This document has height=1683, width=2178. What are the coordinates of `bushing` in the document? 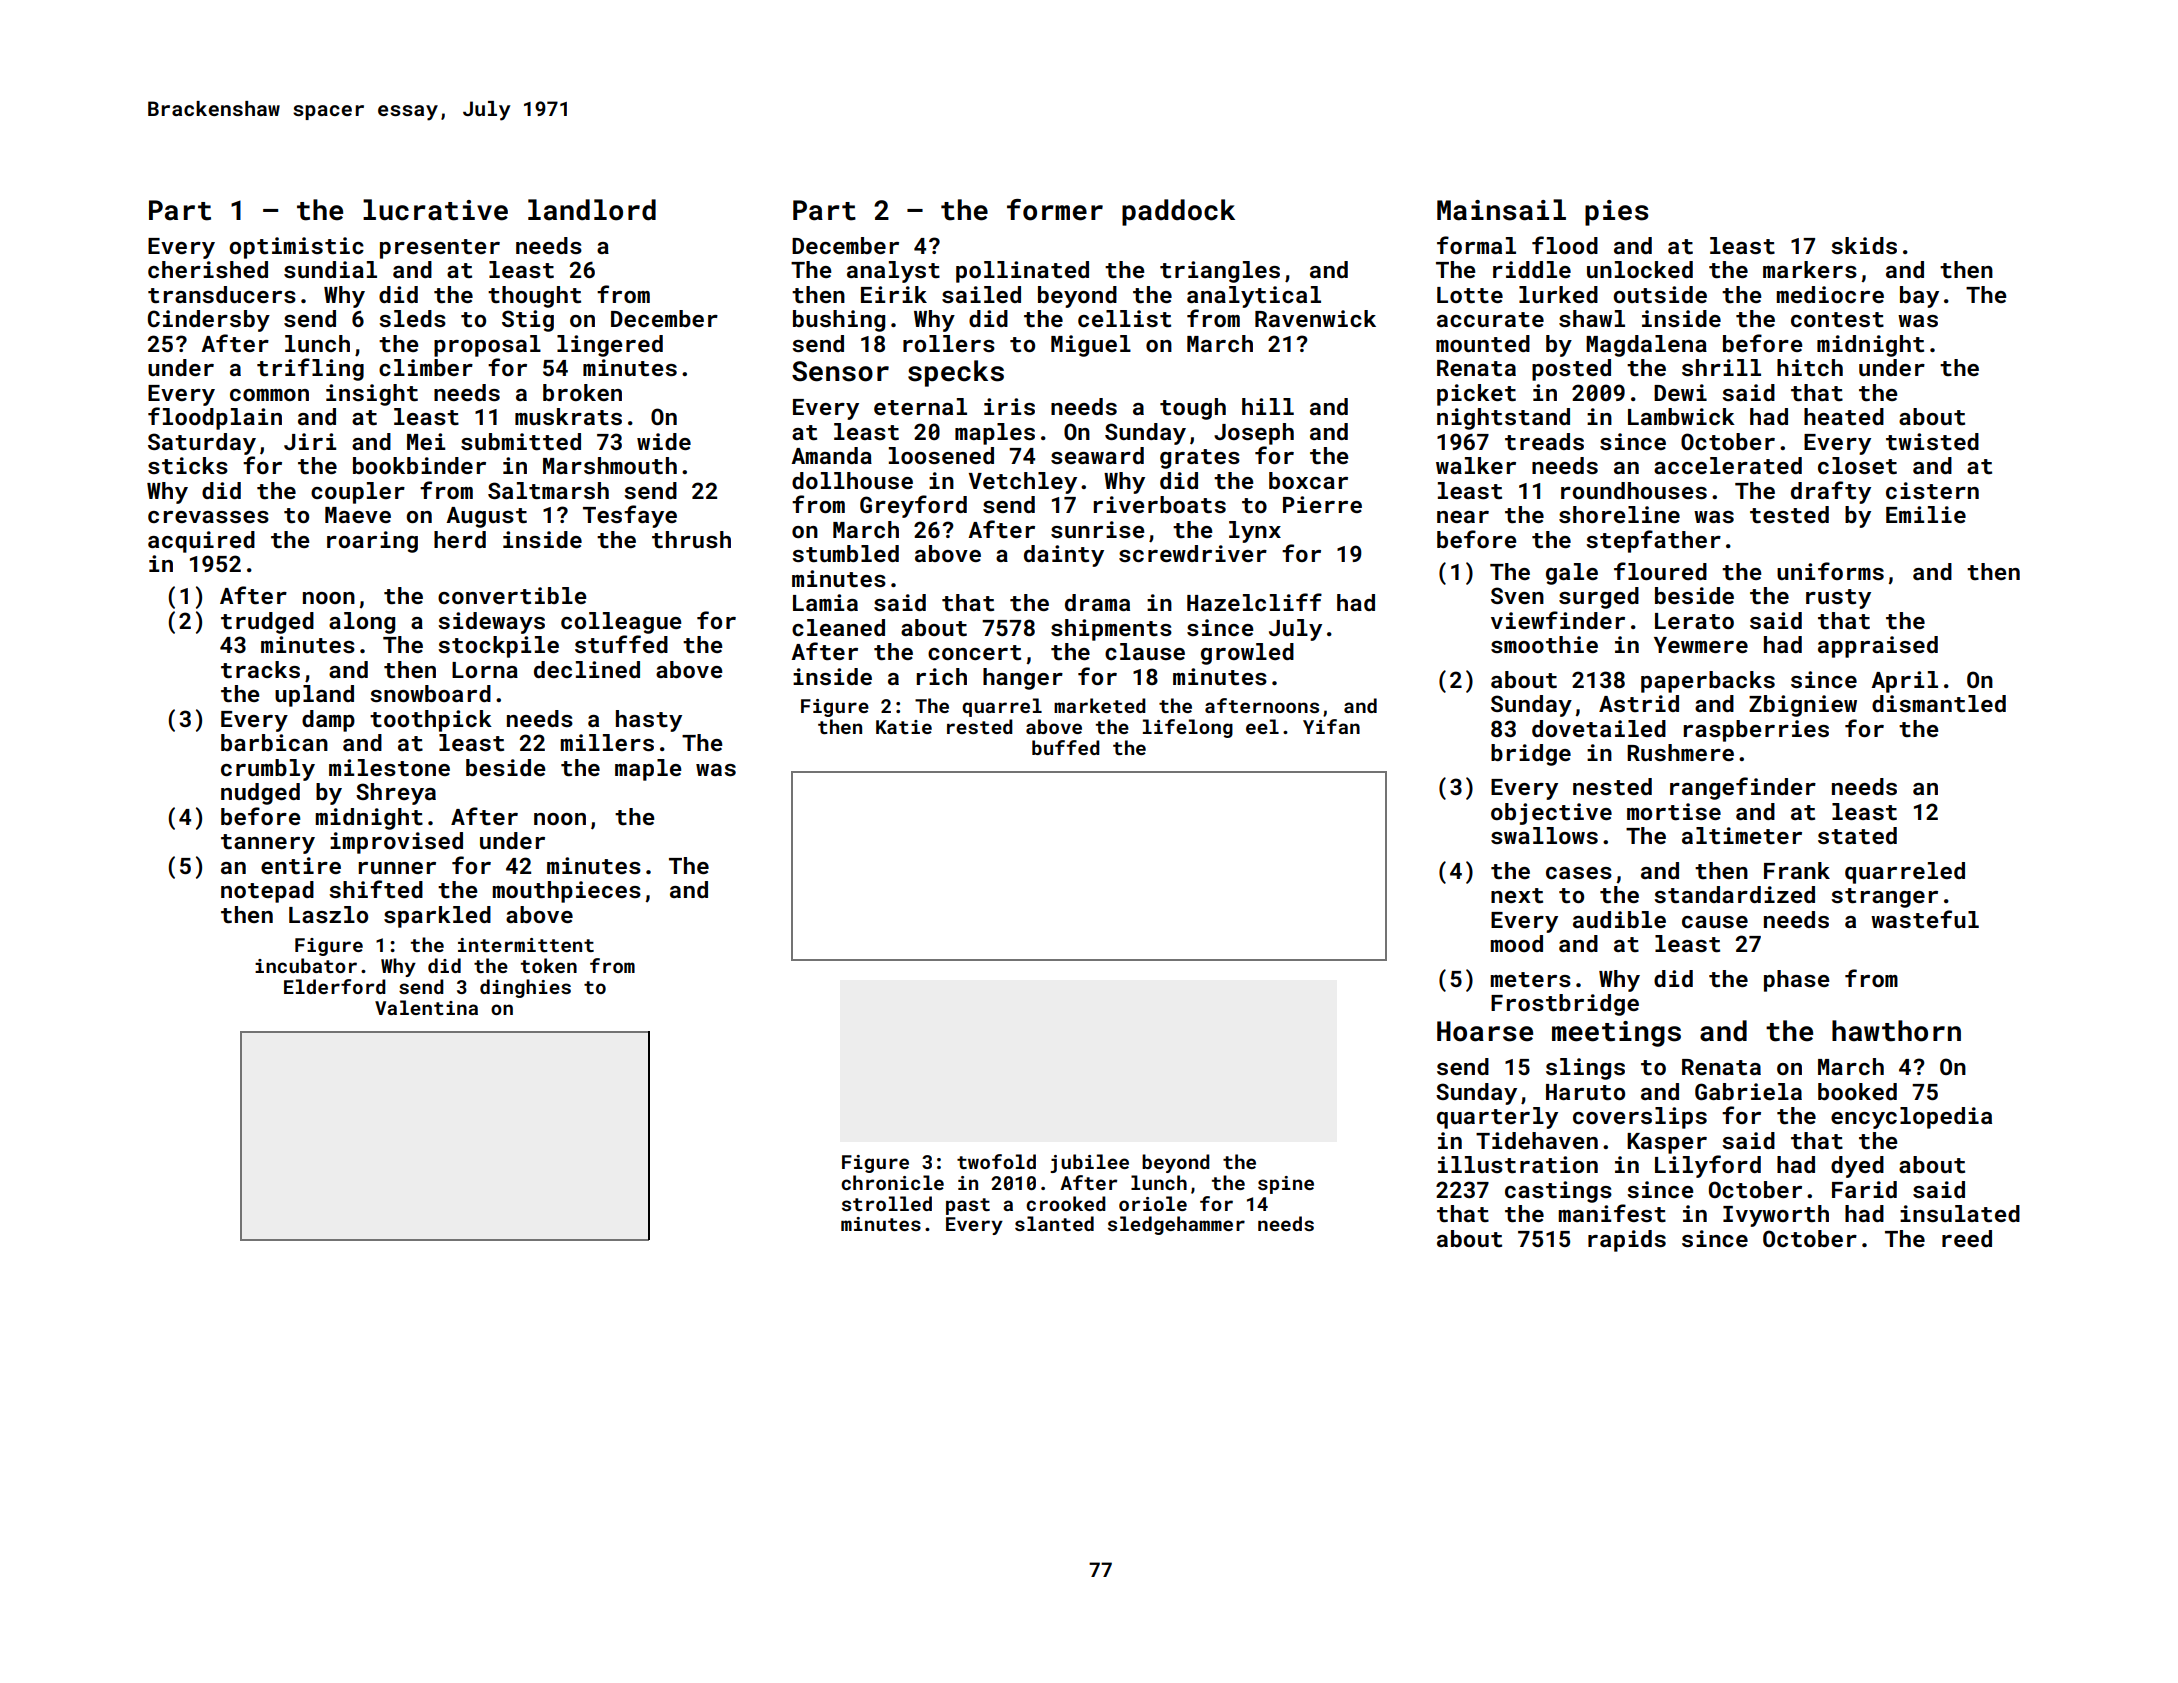 It's located at (839, 321).
